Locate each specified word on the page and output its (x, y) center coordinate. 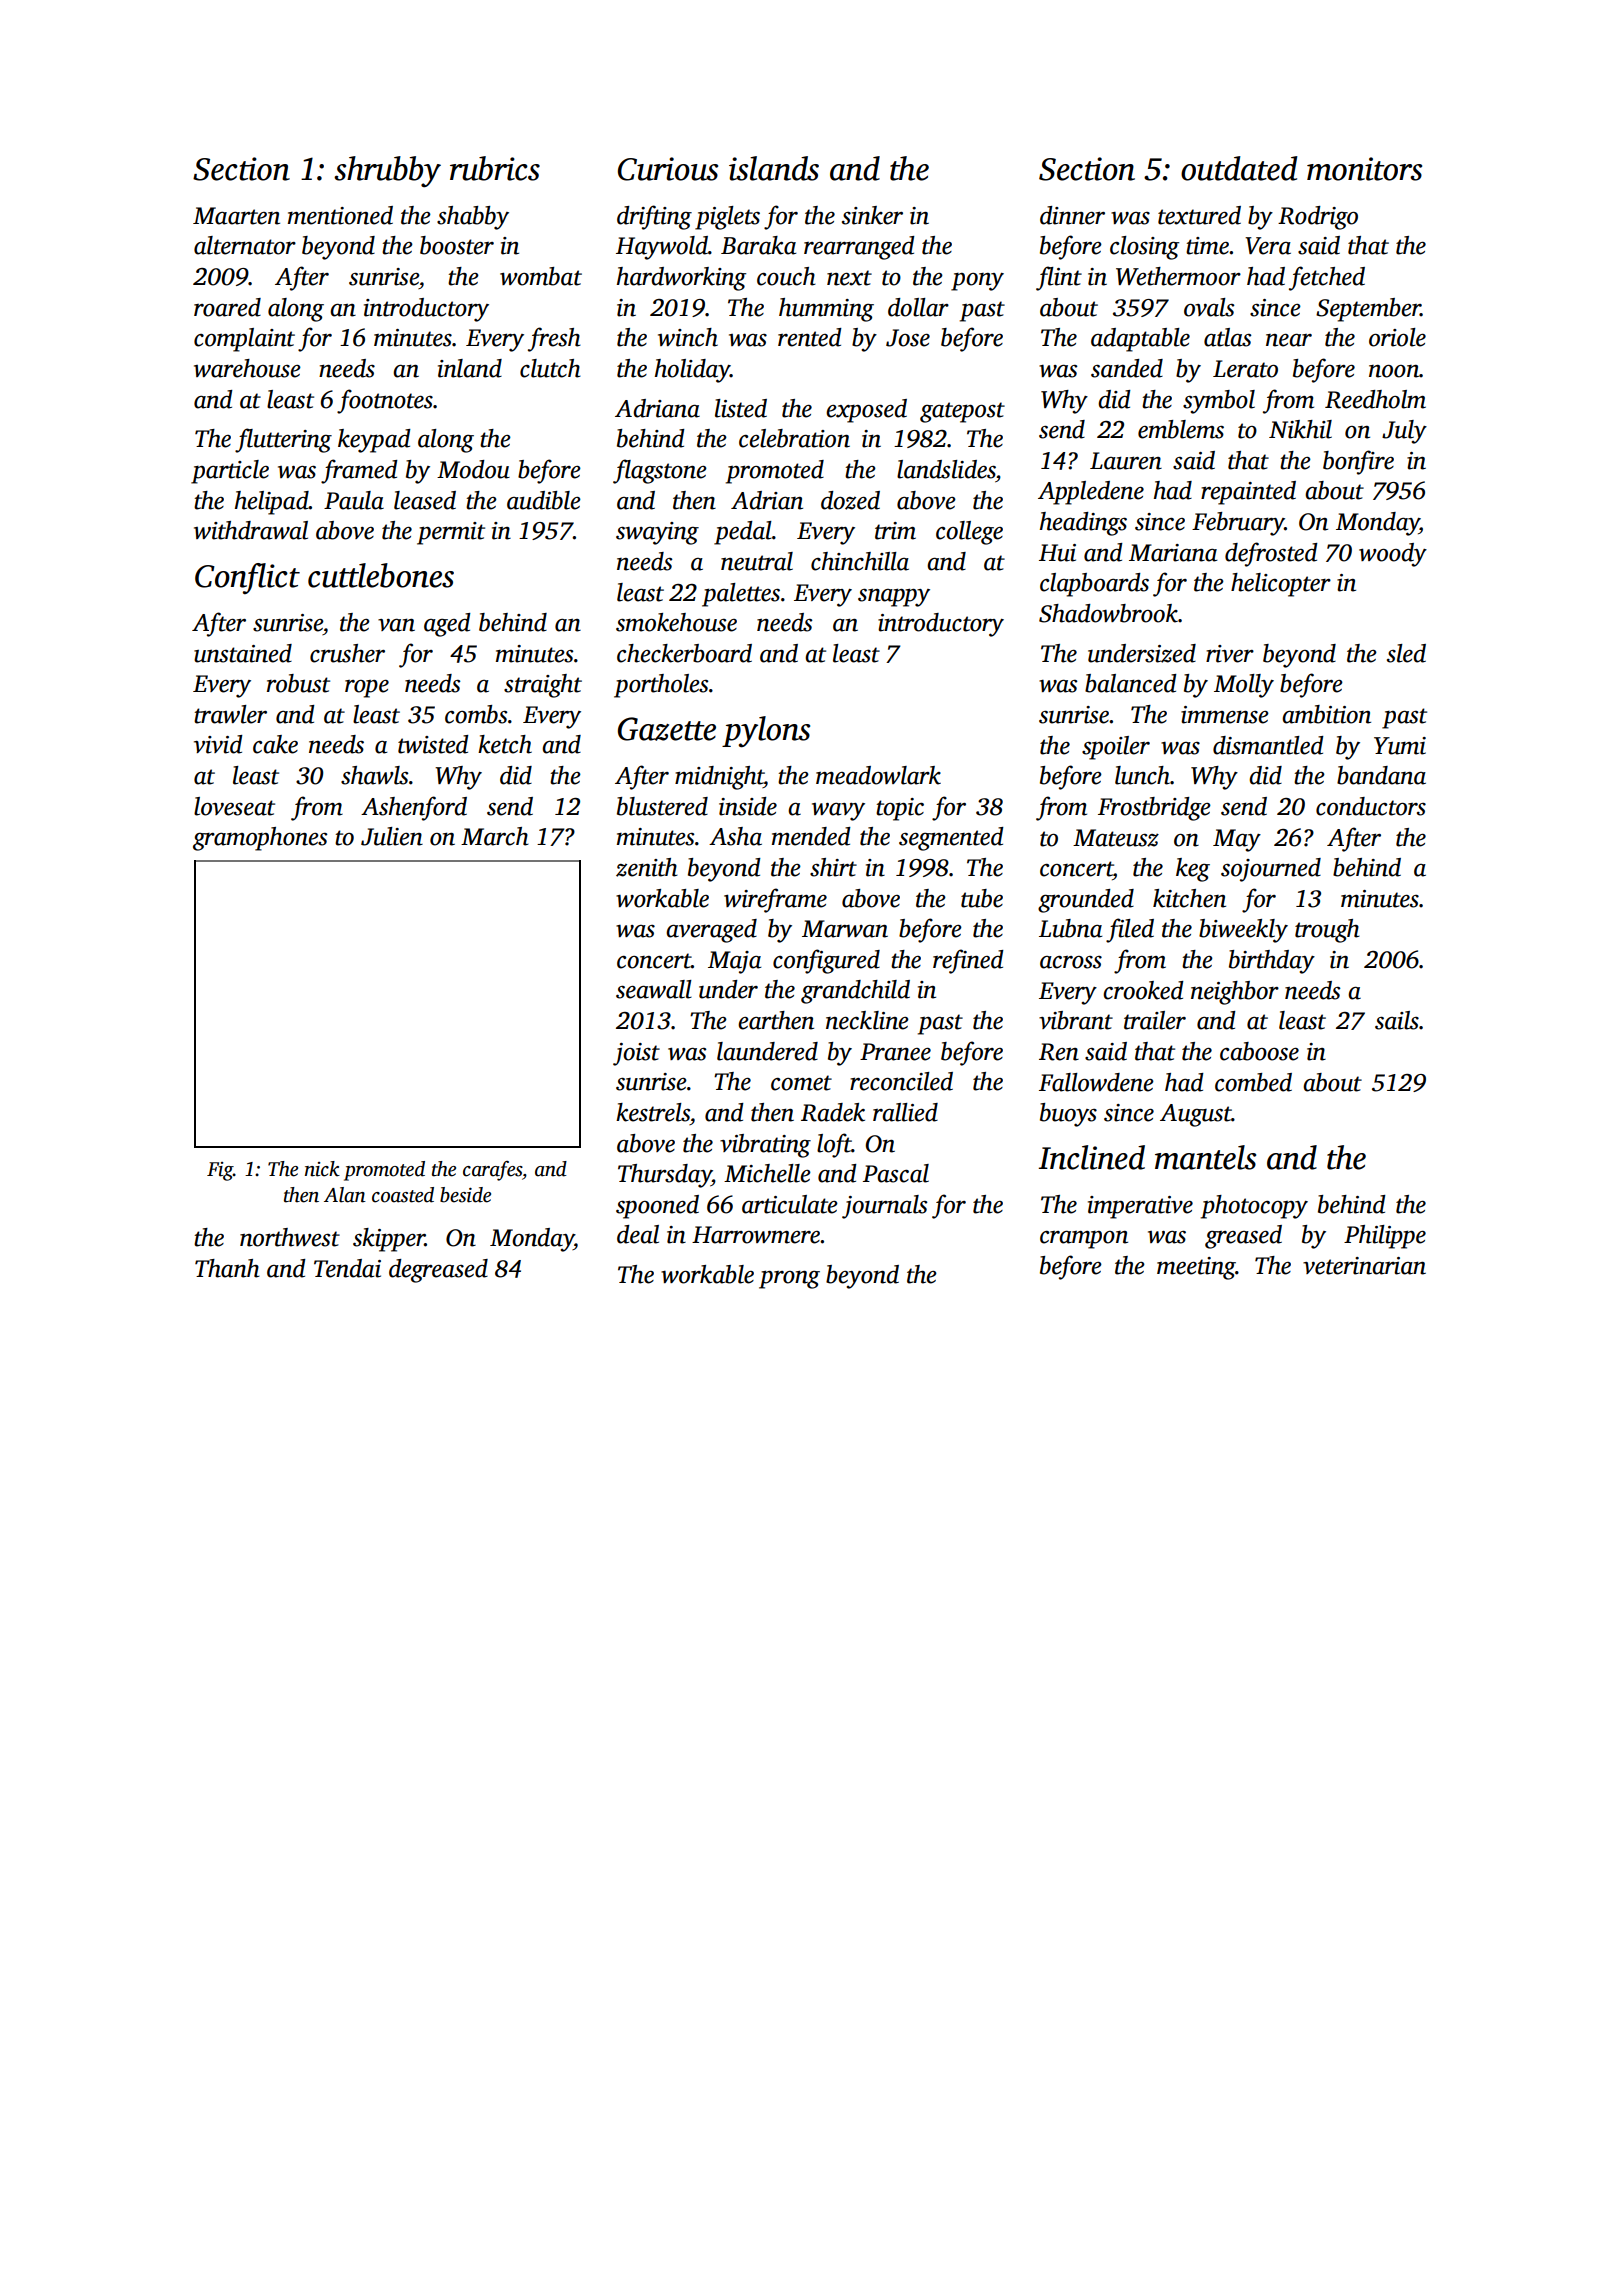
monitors (1364, 169)
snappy (894, 597)
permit (451, 533)
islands (774, 168)
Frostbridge (1154, 809)
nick (322, 1169)
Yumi (1400, 746)
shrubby (387, 172)
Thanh (227, 1268)
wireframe (775, 900)
